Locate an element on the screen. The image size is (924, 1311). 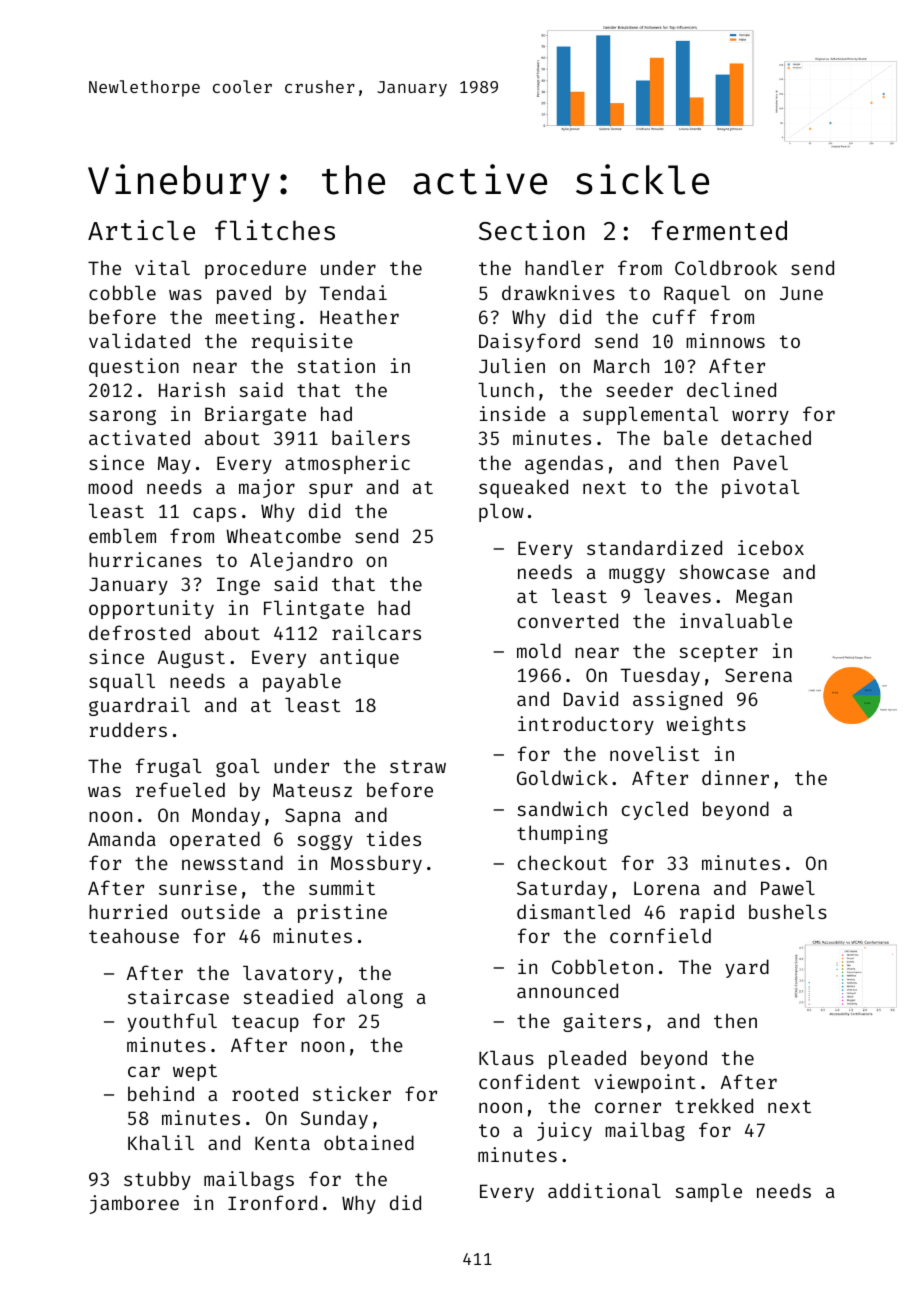
Klaus is located at coordinates (506, 1057).
